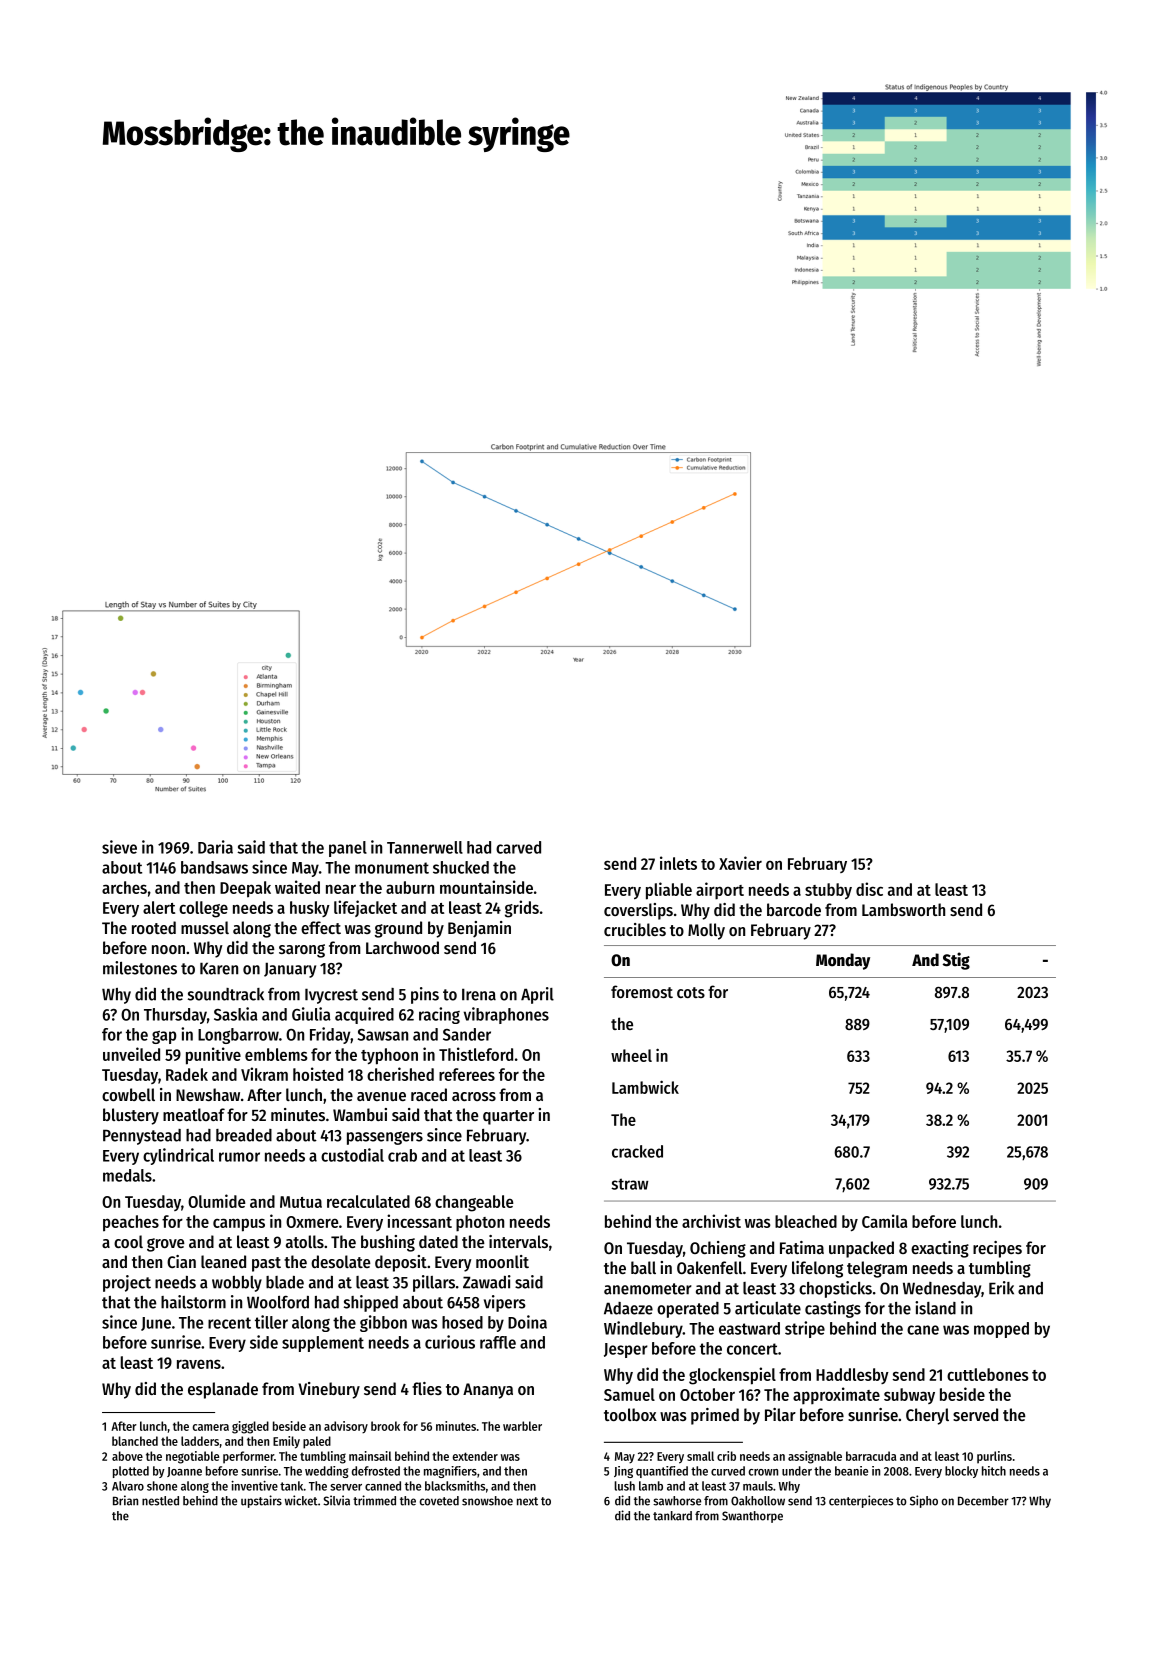  I want to click on vibraphones, so click(506, 1015).
